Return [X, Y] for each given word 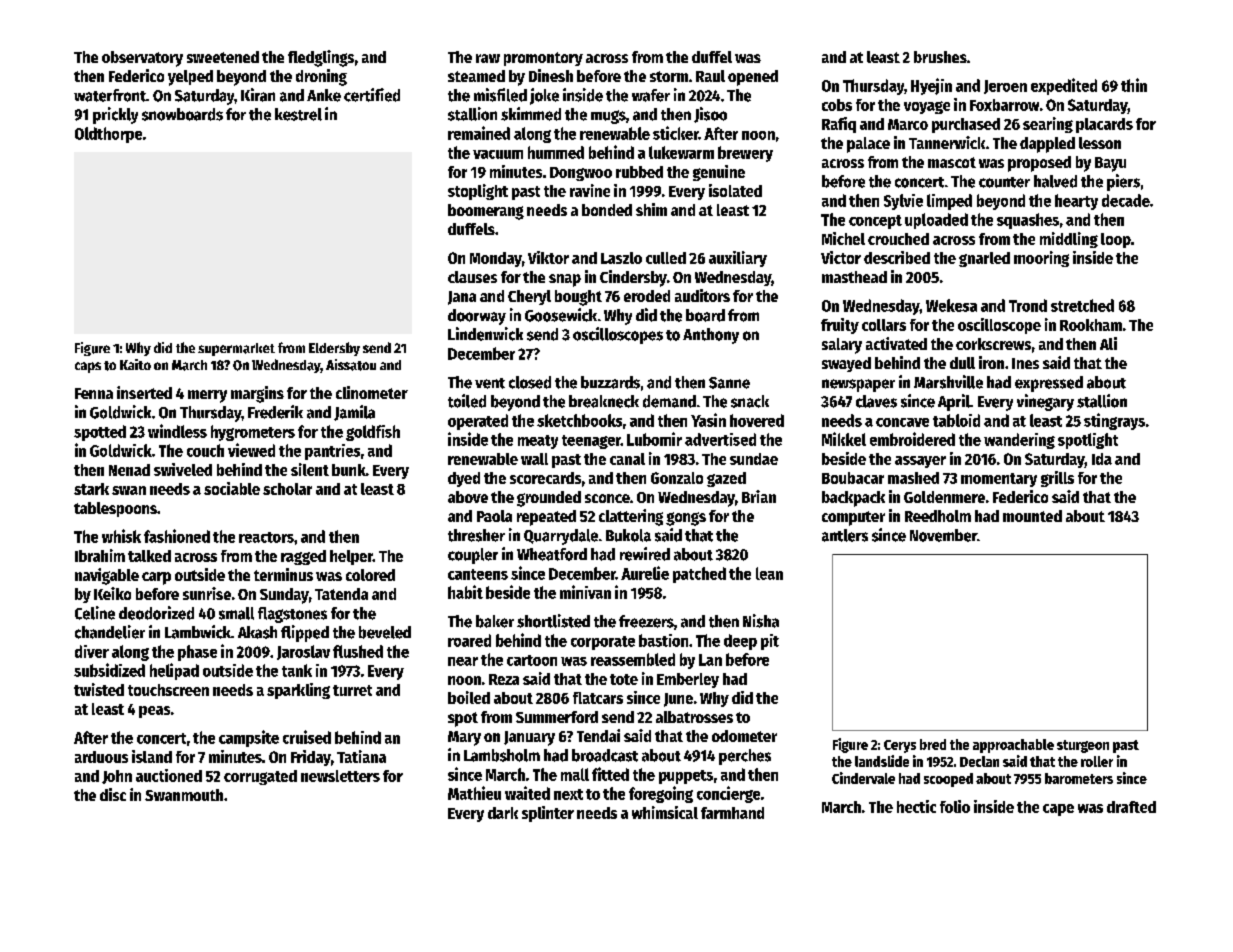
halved [1055, 181]
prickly [115, 115]
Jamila [354, 413]
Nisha [761, 621]
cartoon [532, 660]
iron [991, 362]
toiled [467, 401]
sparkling [298, 691]
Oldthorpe [108, 135]
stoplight [478, 192]
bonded [607, 210]
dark [503, 813]
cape [1058, 810]
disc [113, 794]
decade [1126, 200]
